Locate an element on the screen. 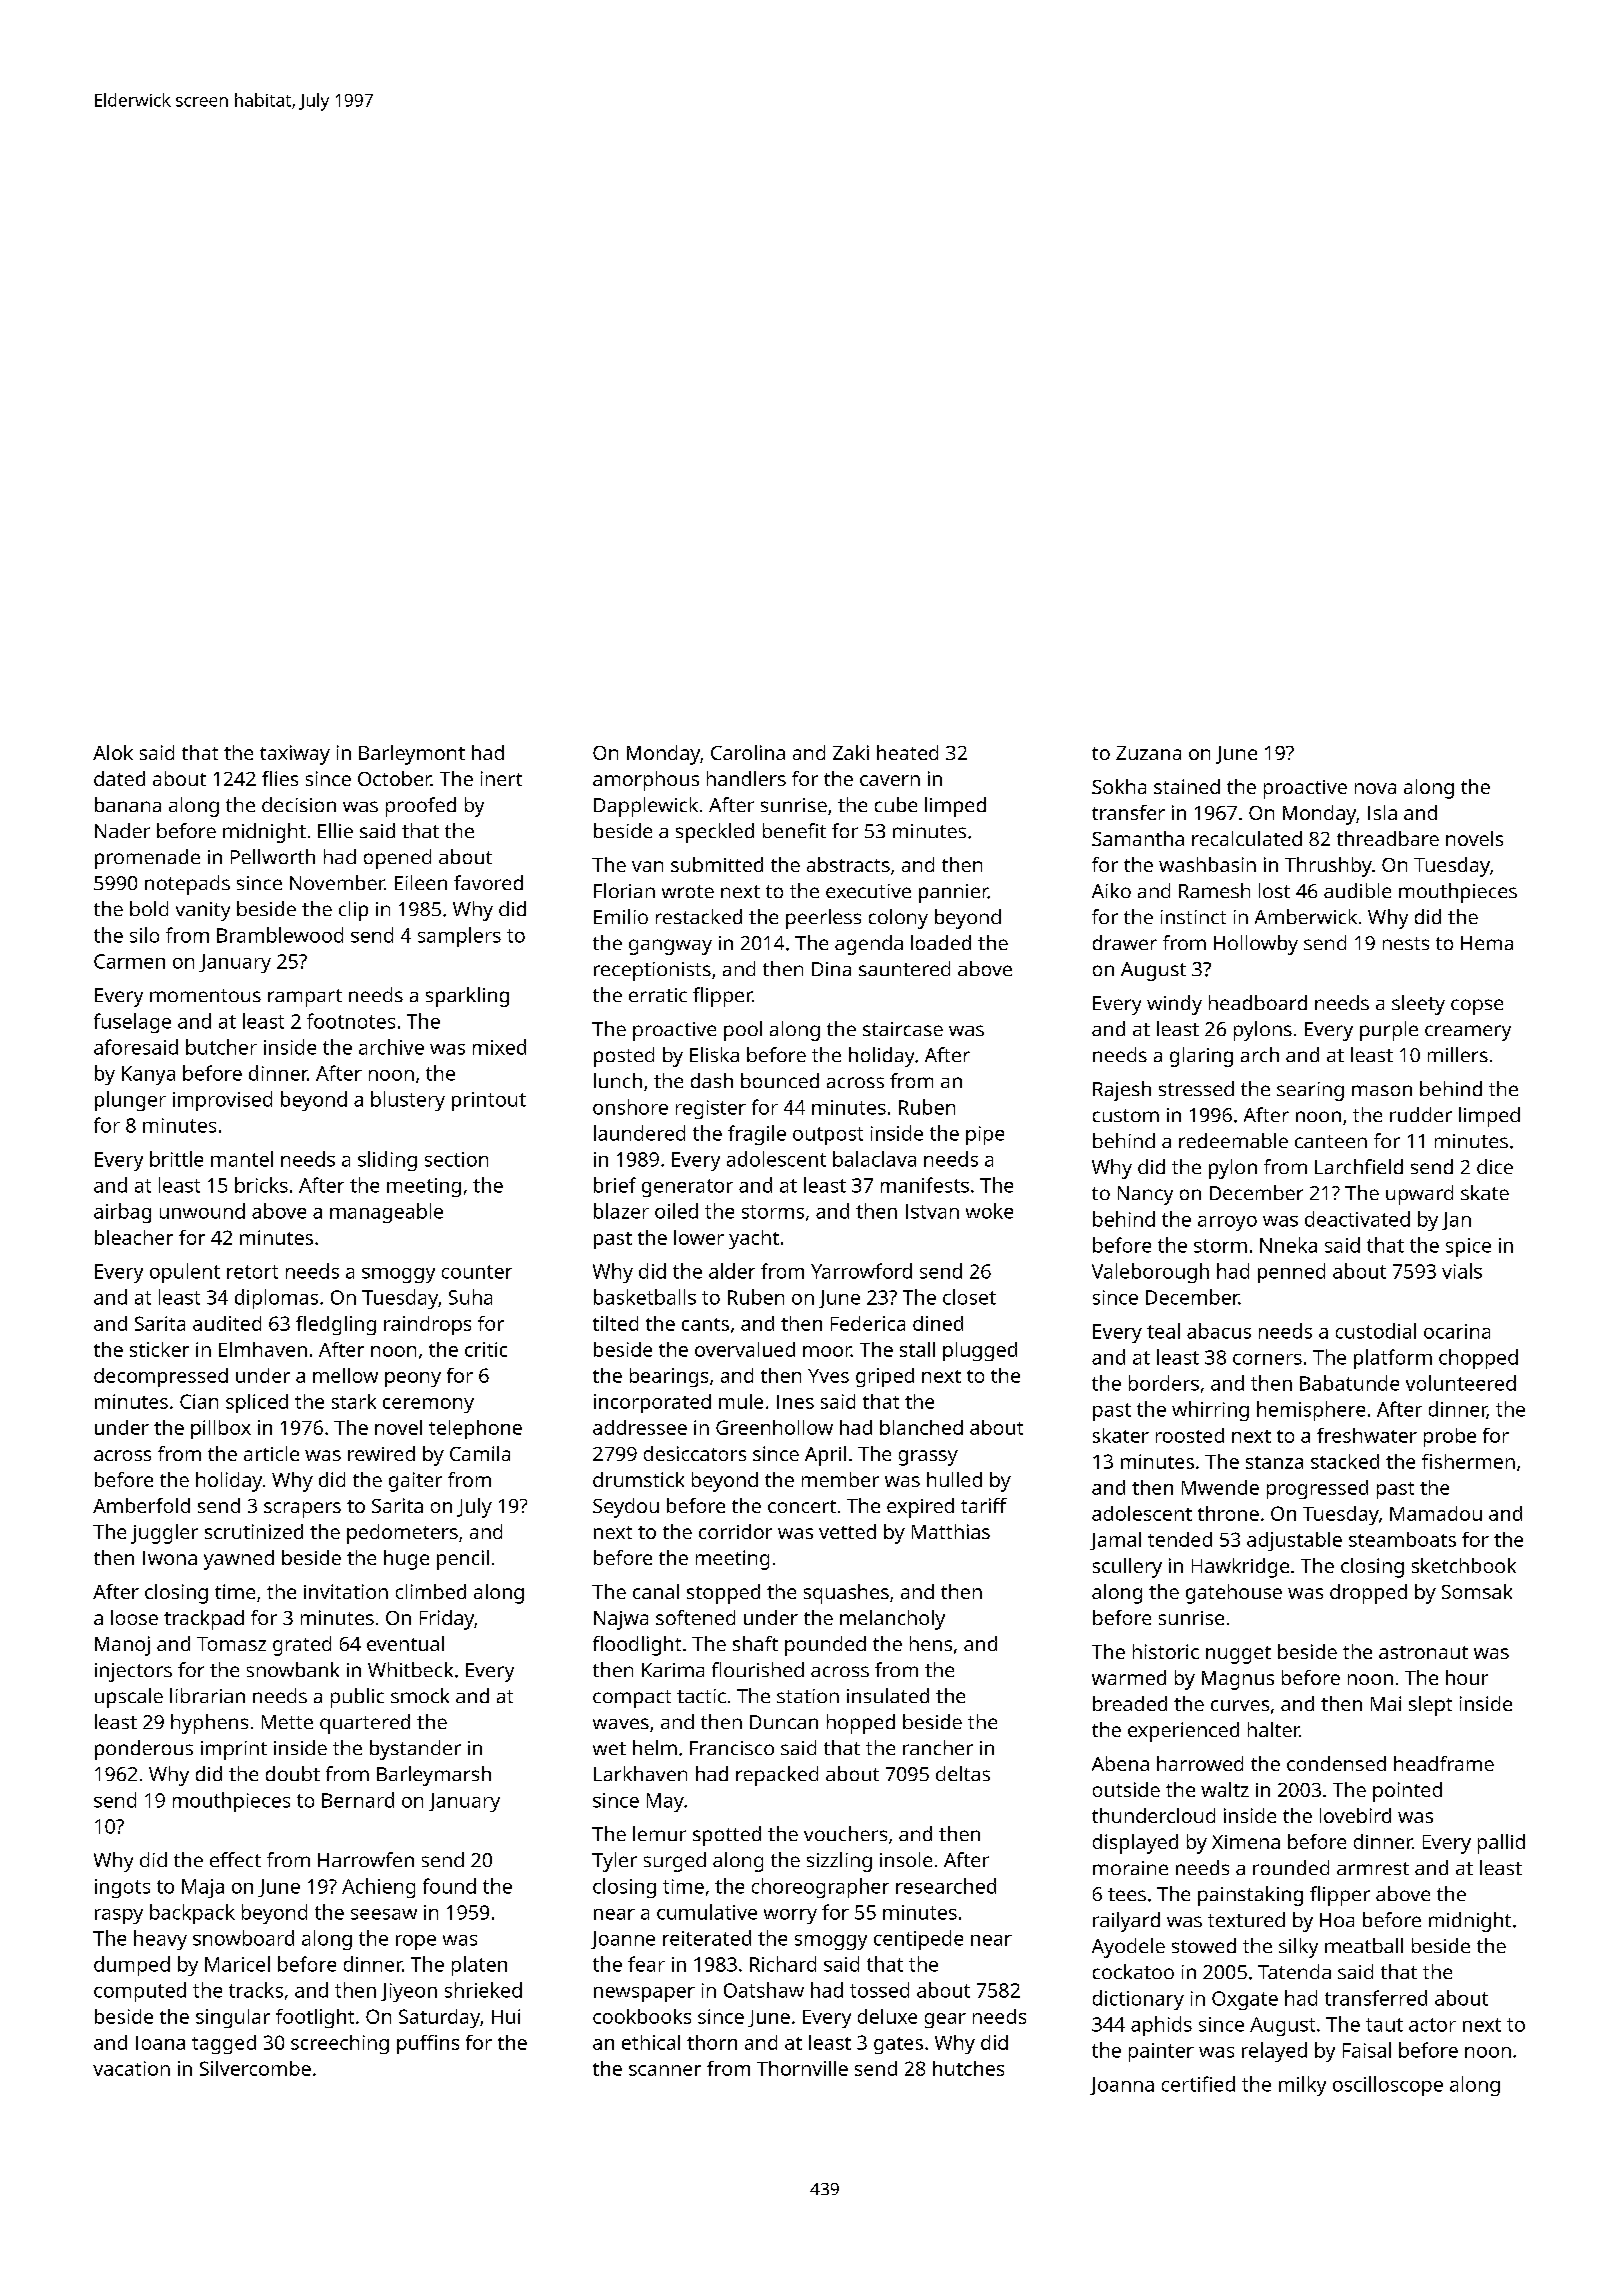 The height and width of the screenshot is (2292, 1620). spice is located at coordinates (1468, 1247).
